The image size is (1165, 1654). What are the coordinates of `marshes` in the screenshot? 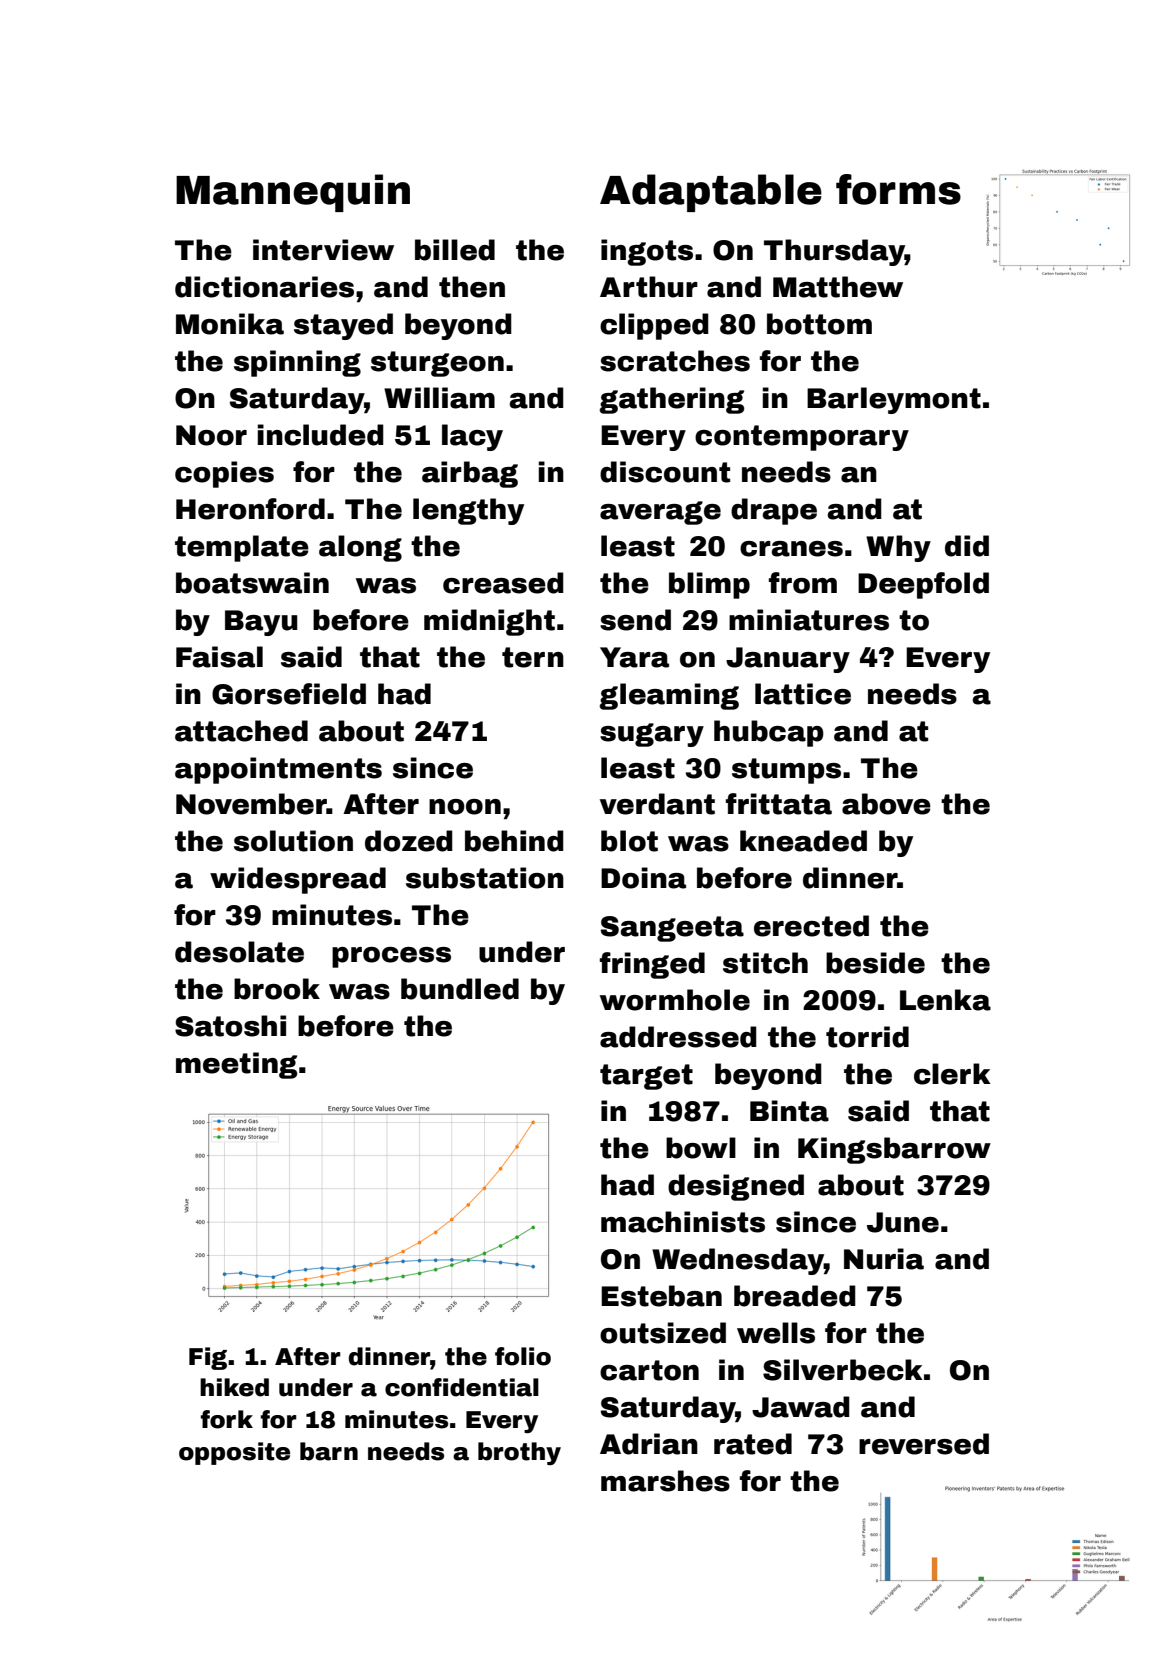 It's located at (665, 1481).
